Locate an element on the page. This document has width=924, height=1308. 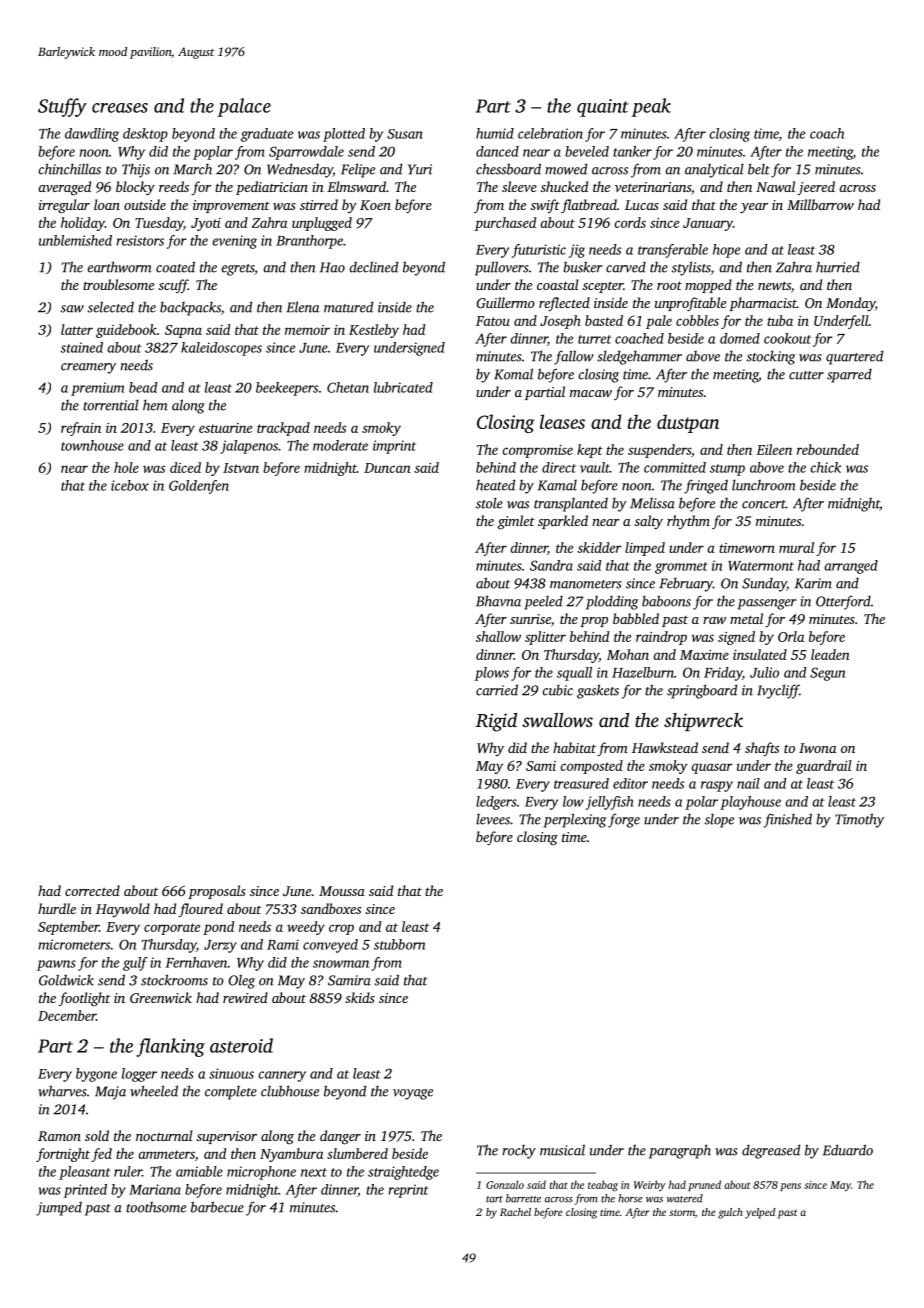
carried is located at coordinates (497, 690).
